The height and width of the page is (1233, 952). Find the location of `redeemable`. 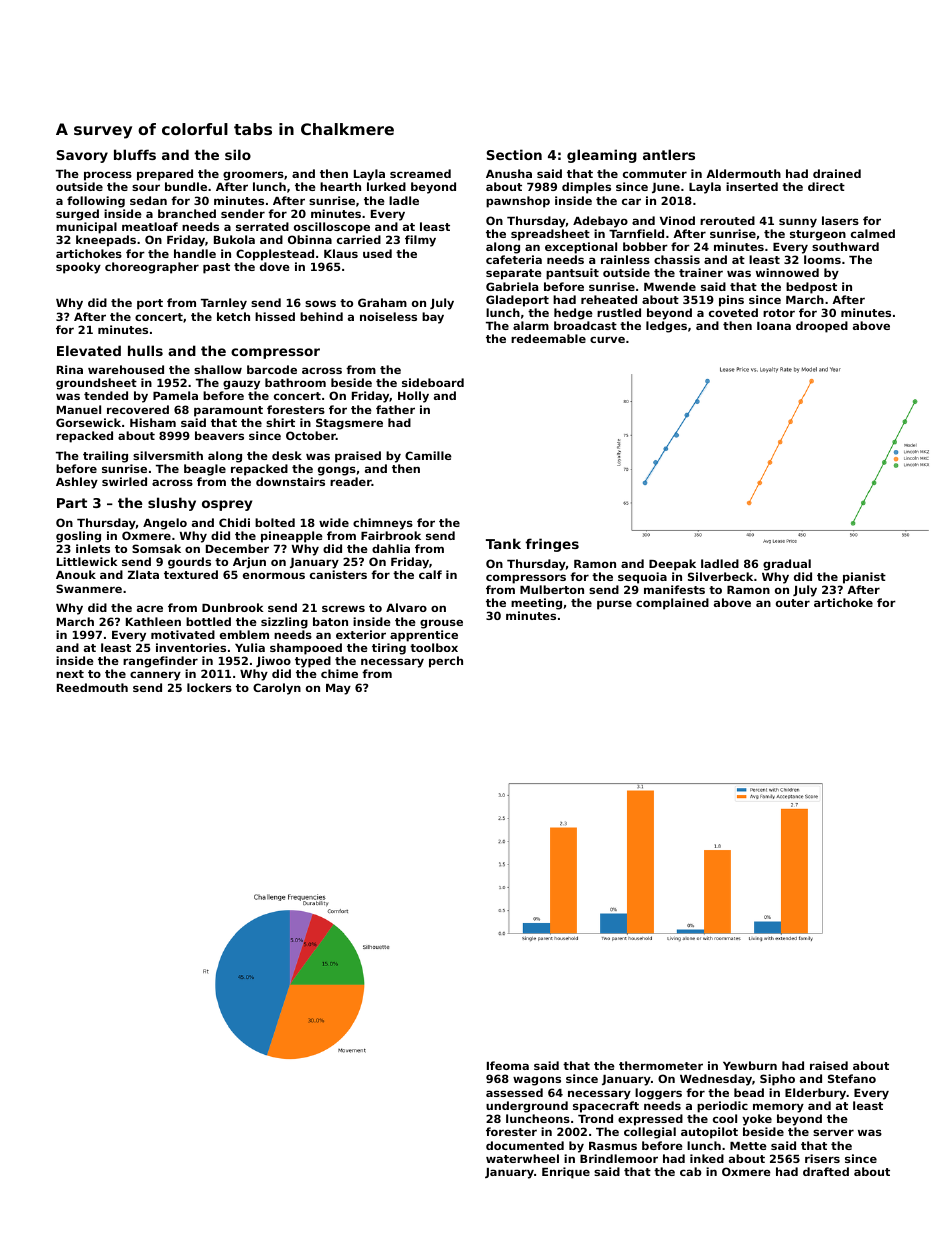

redeemable is located at coordinates (548, 338).
